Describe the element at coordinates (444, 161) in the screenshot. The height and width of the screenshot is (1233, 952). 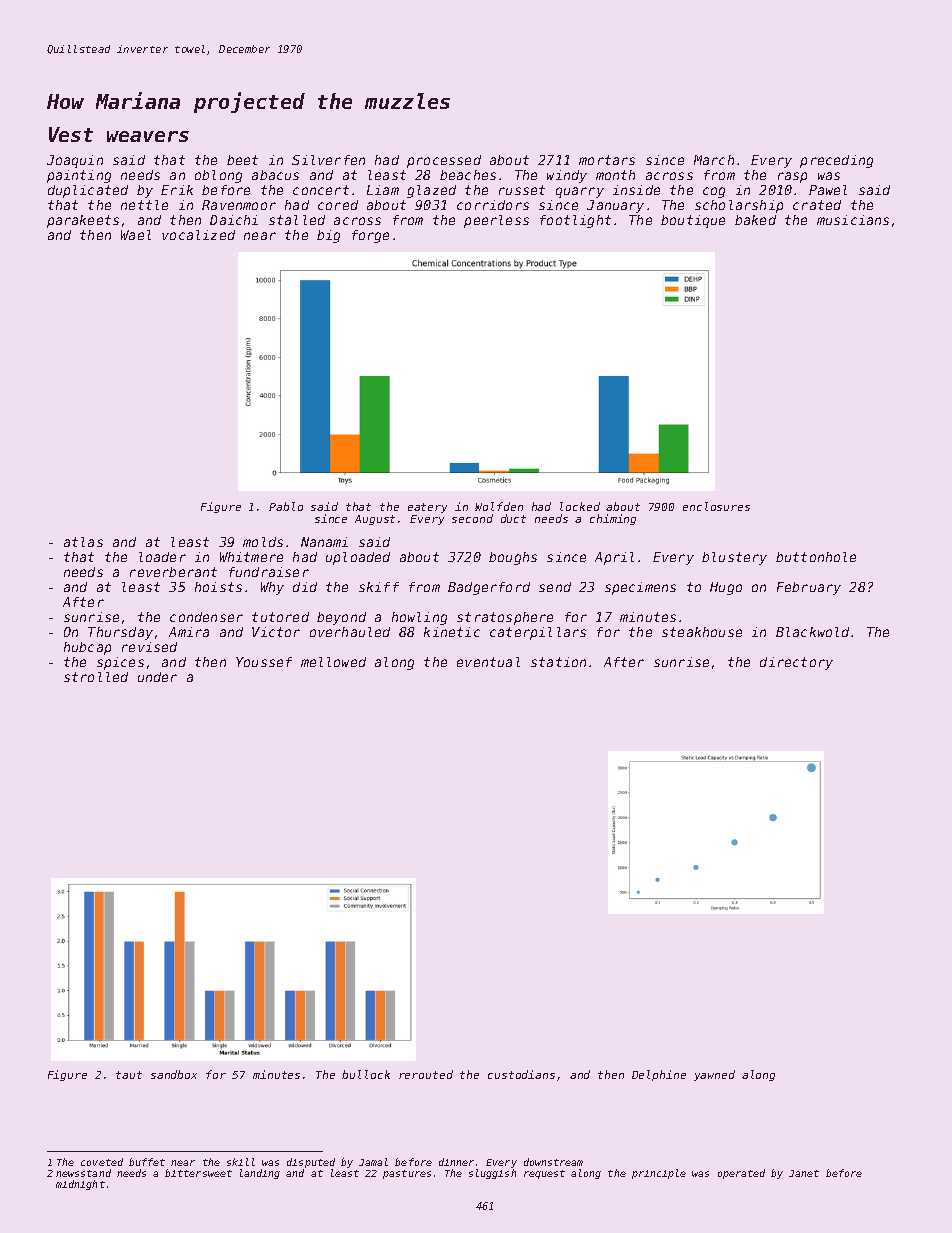
I see `processed` at that location.
